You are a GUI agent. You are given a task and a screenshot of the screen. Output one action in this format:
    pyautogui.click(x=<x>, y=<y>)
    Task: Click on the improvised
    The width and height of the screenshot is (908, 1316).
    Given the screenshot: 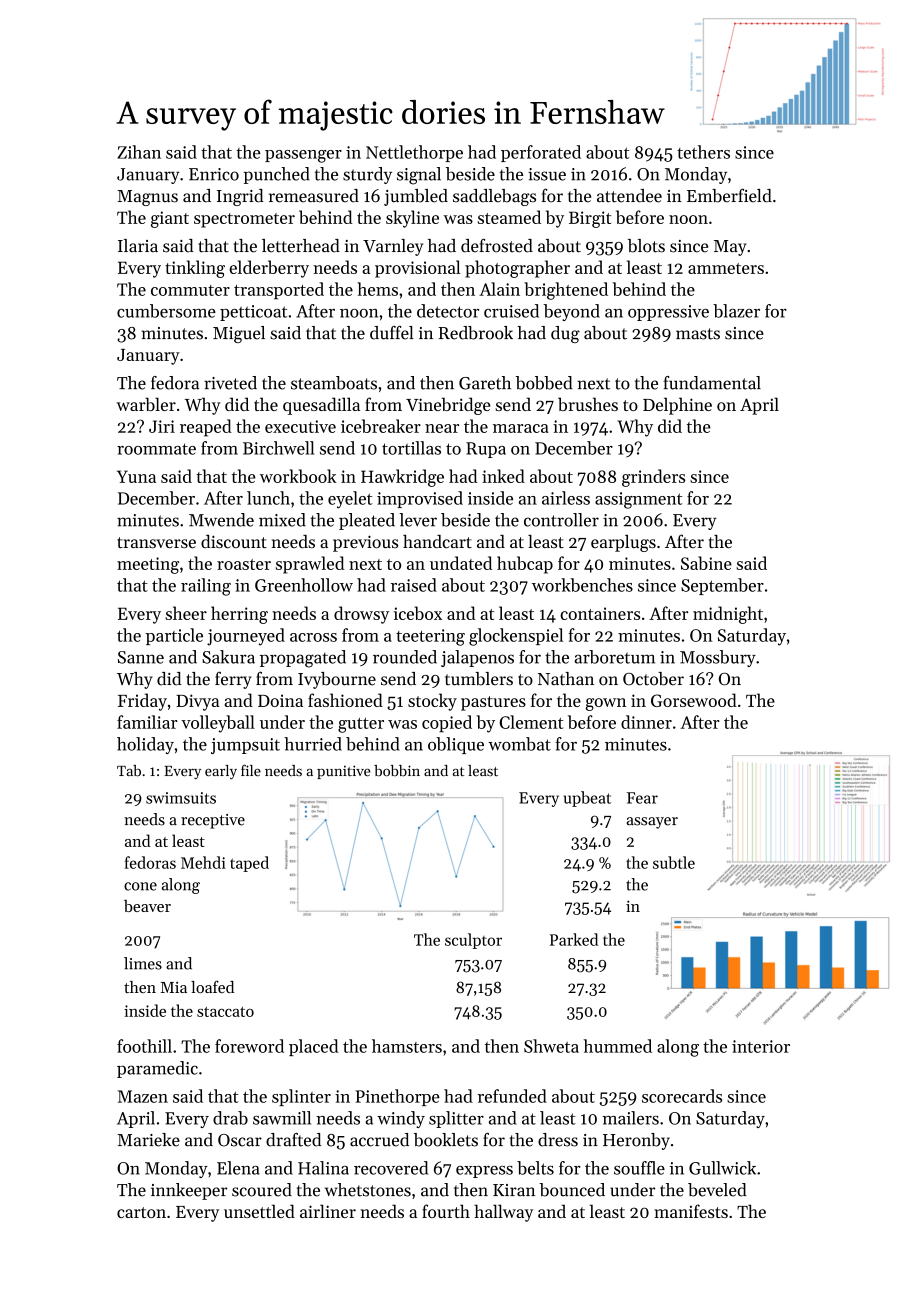 What is the action you would take?
    pyautogui.click(x=420, y=499)
